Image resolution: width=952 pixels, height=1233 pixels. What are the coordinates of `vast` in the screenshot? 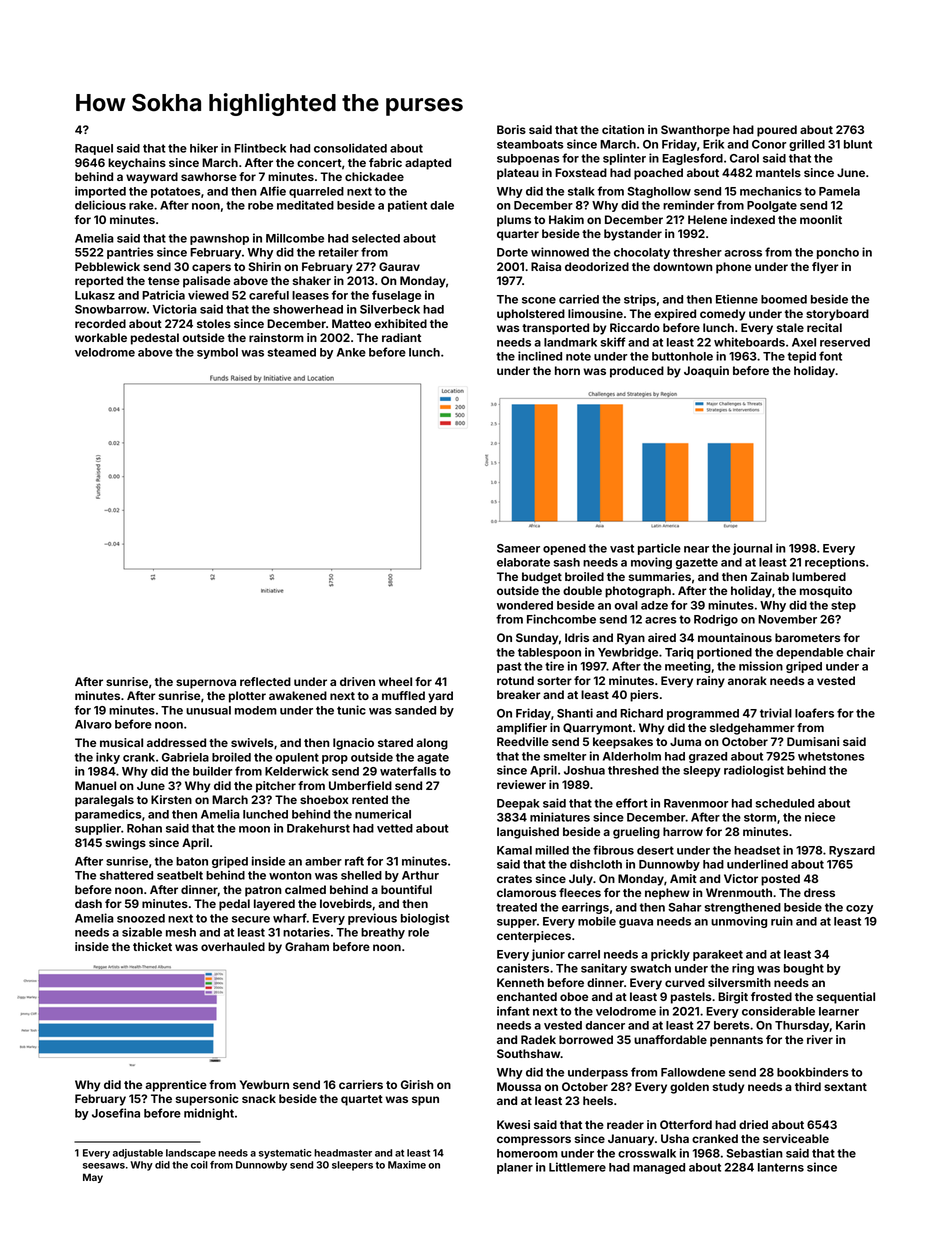 It's located at (622, 548).
